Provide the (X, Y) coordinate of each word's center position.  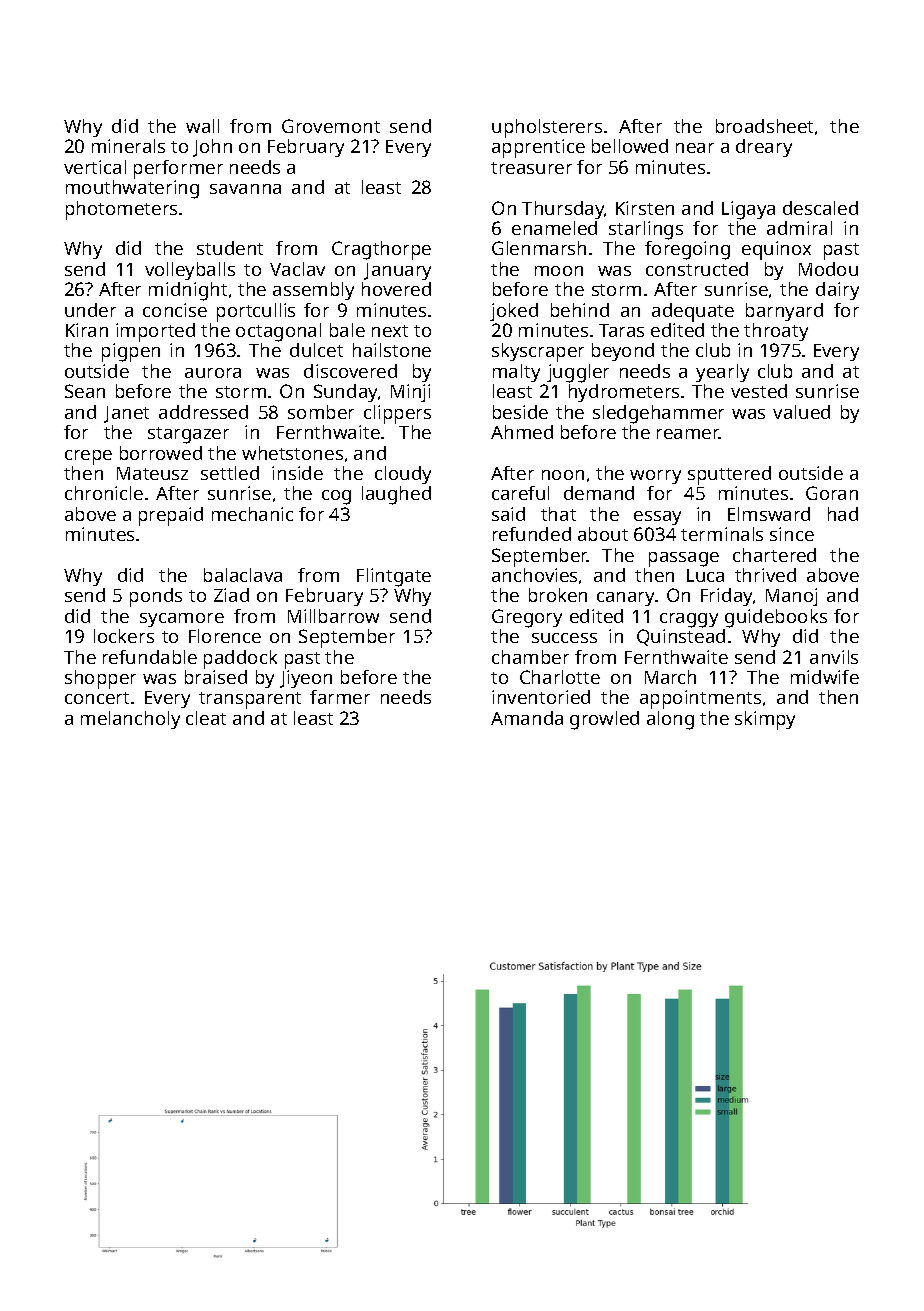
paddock (240, 659)
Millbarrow (333, 616)
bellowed (630, 146)
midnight (188, 291)
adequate (693, 312)
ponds (156, 597)
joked (514, 312)
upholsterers (547, 128)
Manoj (791, 597)
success (564, 638)
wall (202, 126)
